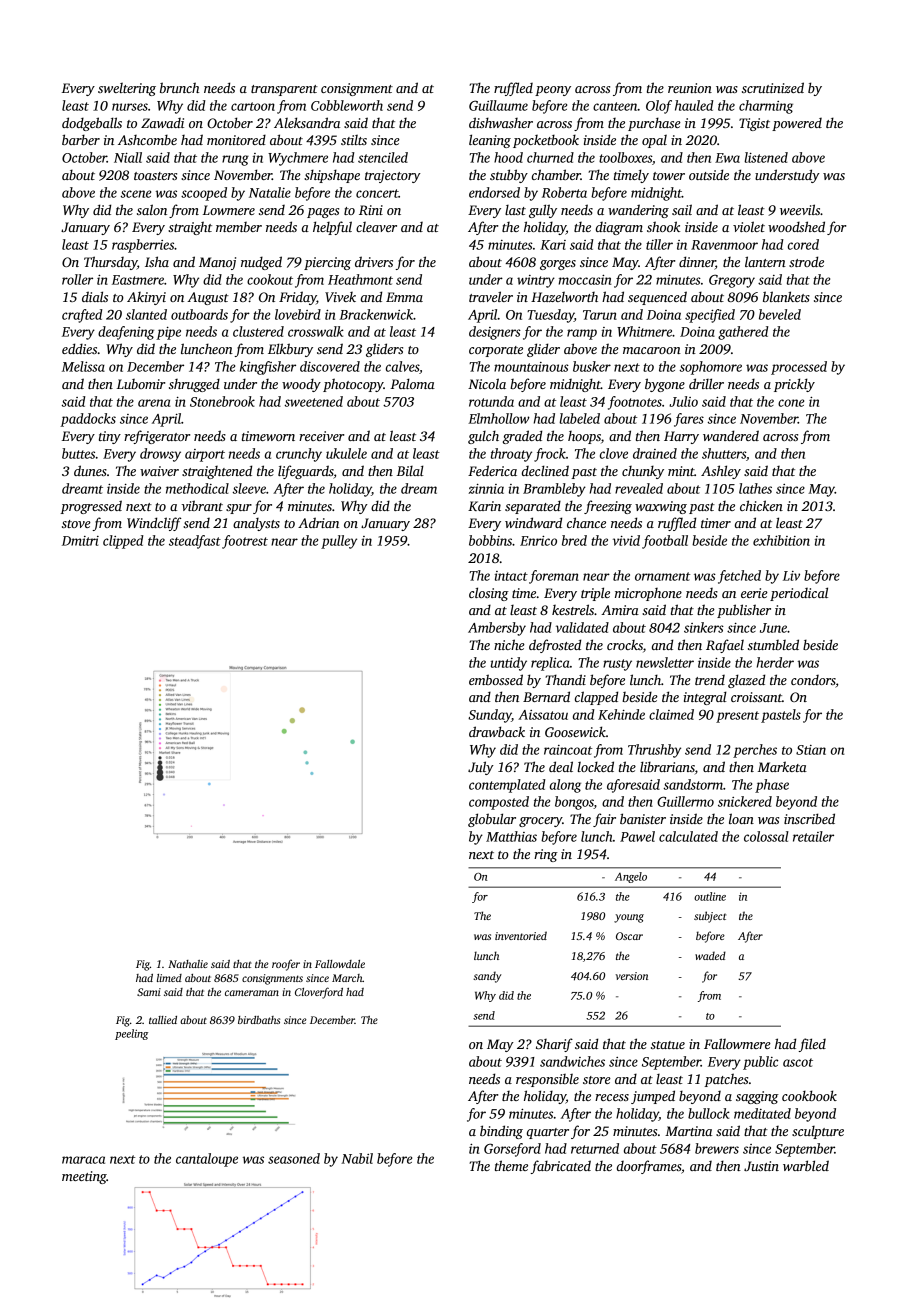 The image size is (908, 1316). What do you see at coordinates (136, 194) in the screenshot?
I see `scene` at bounding box center [136, 194].
